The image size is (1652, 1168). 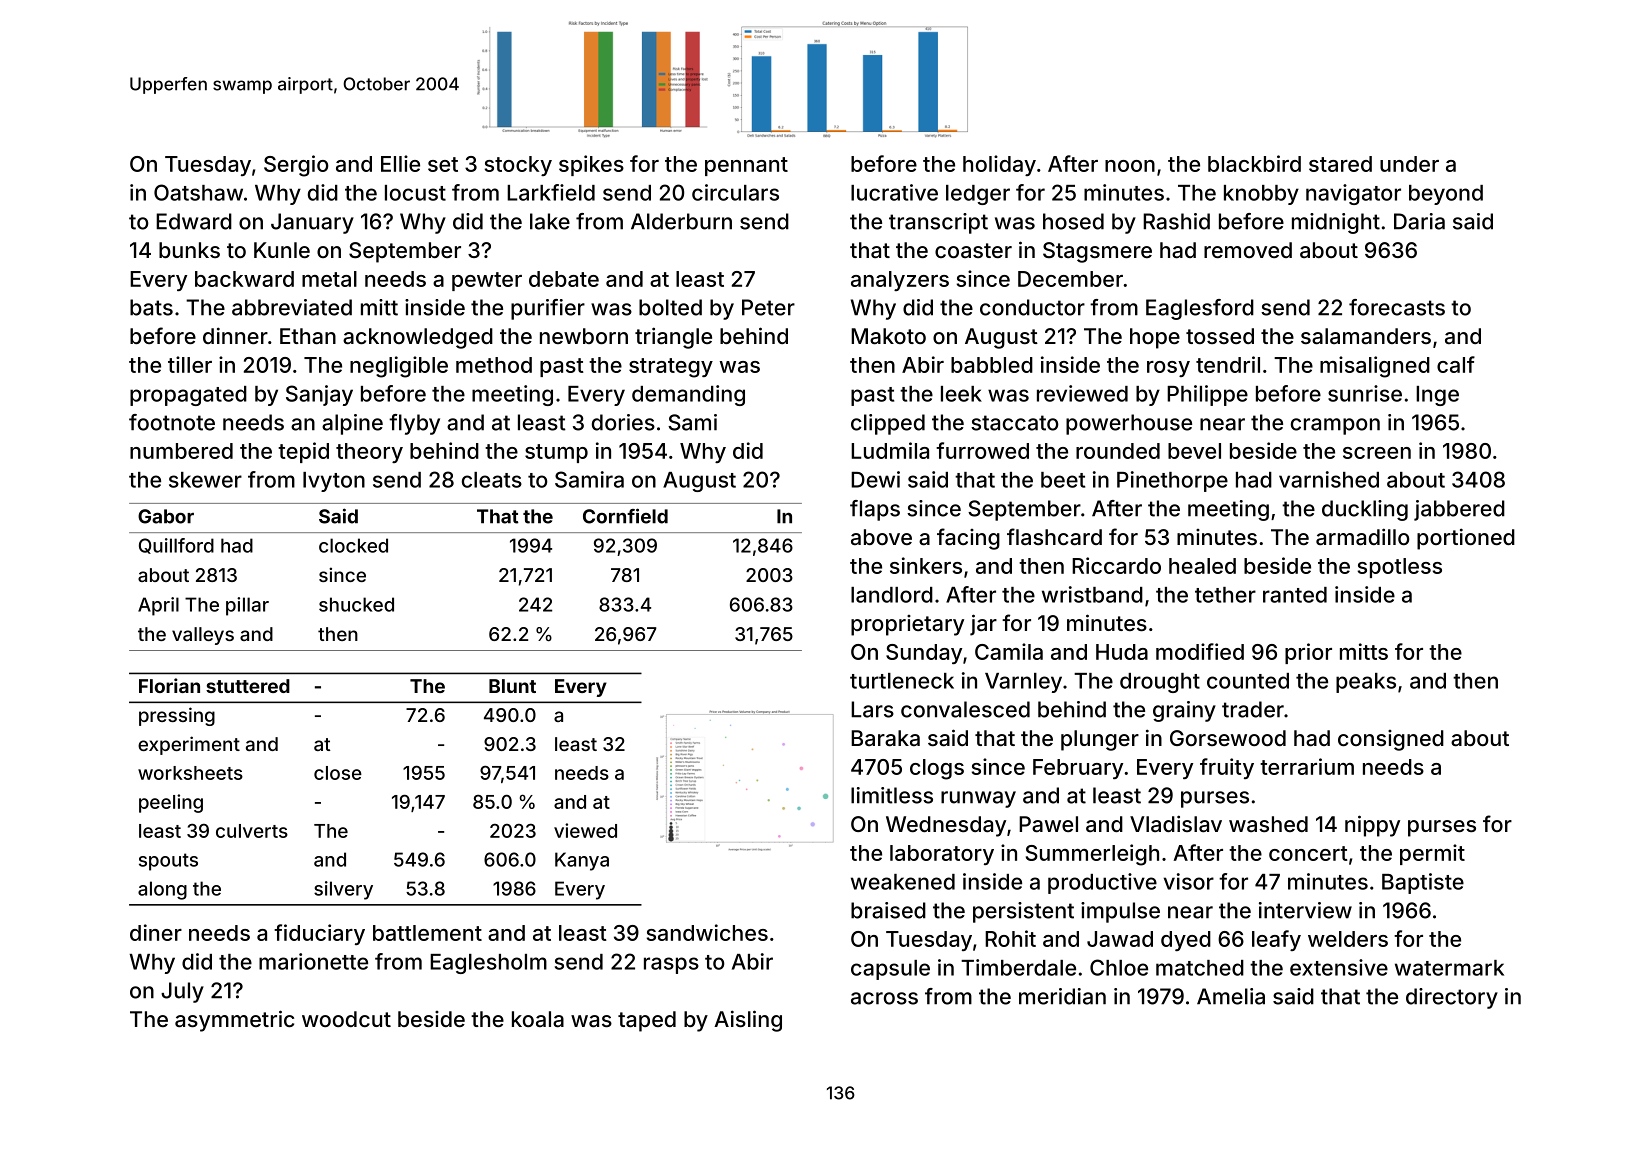 What do you see at coordinates (983, 625) in the page?
I see `jar` at bounding box center [983, 625].
